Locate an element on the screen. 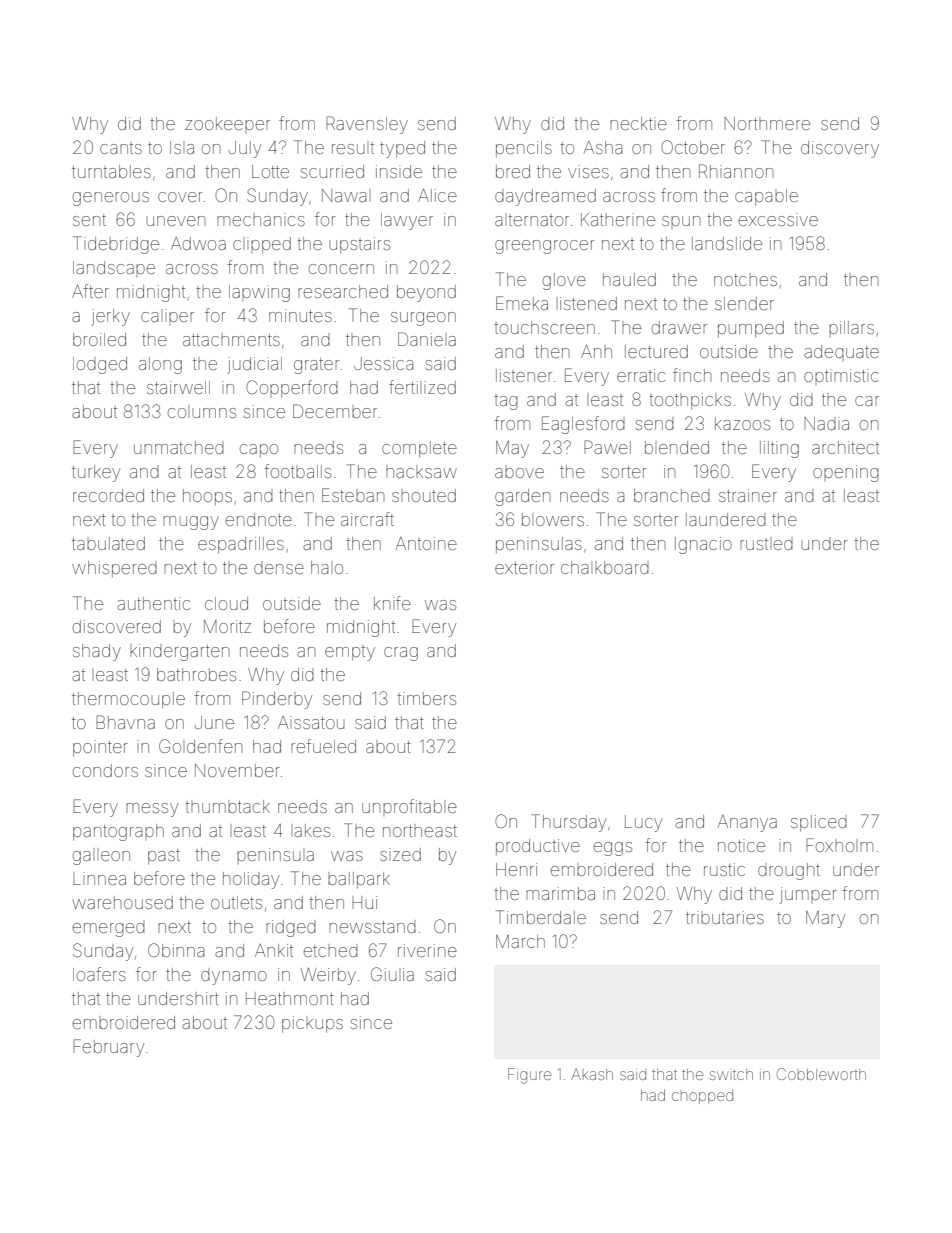  Ravensley is located at coordinates (367, 125).
